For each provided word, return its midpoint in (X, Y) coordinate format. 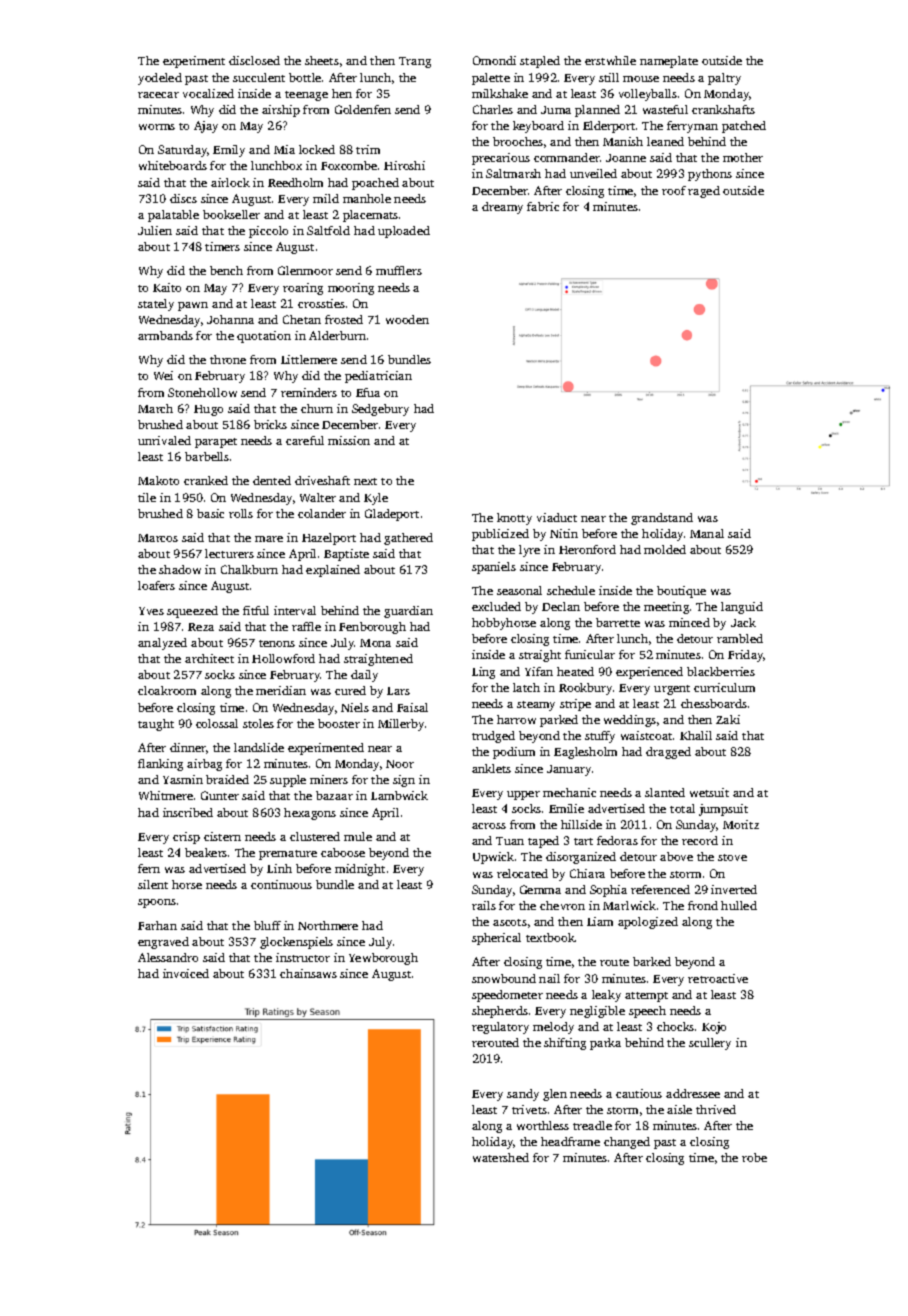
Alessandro (168, 957)
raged (704, 192)
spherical (496, 939)
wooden (407, 319)
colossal (217, 723)
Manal (707, 533)
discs (183, 198)
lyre (529, 551)
